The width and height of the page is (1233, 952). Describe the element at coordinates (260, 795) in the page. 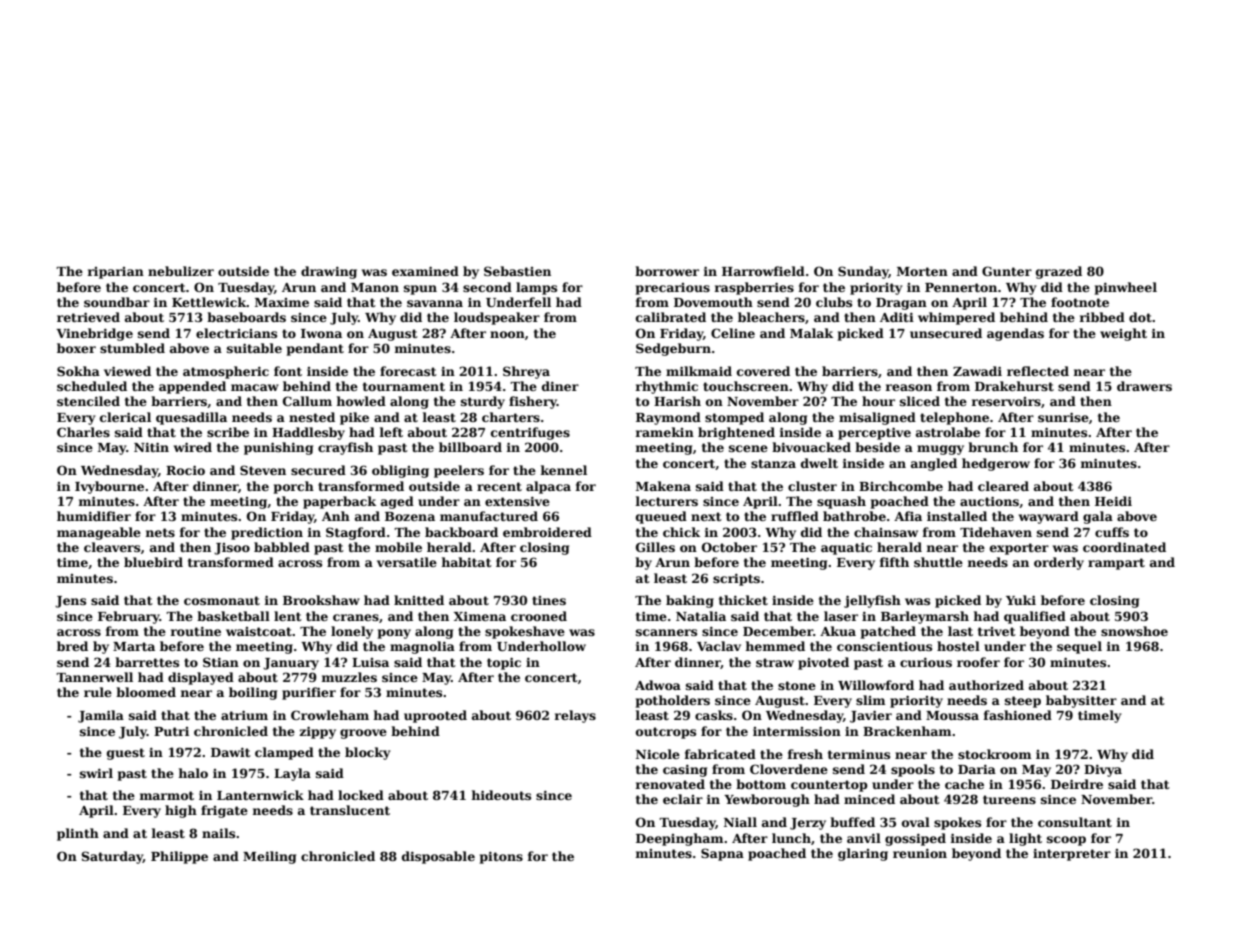

I see `Lanternwick` at that location.
